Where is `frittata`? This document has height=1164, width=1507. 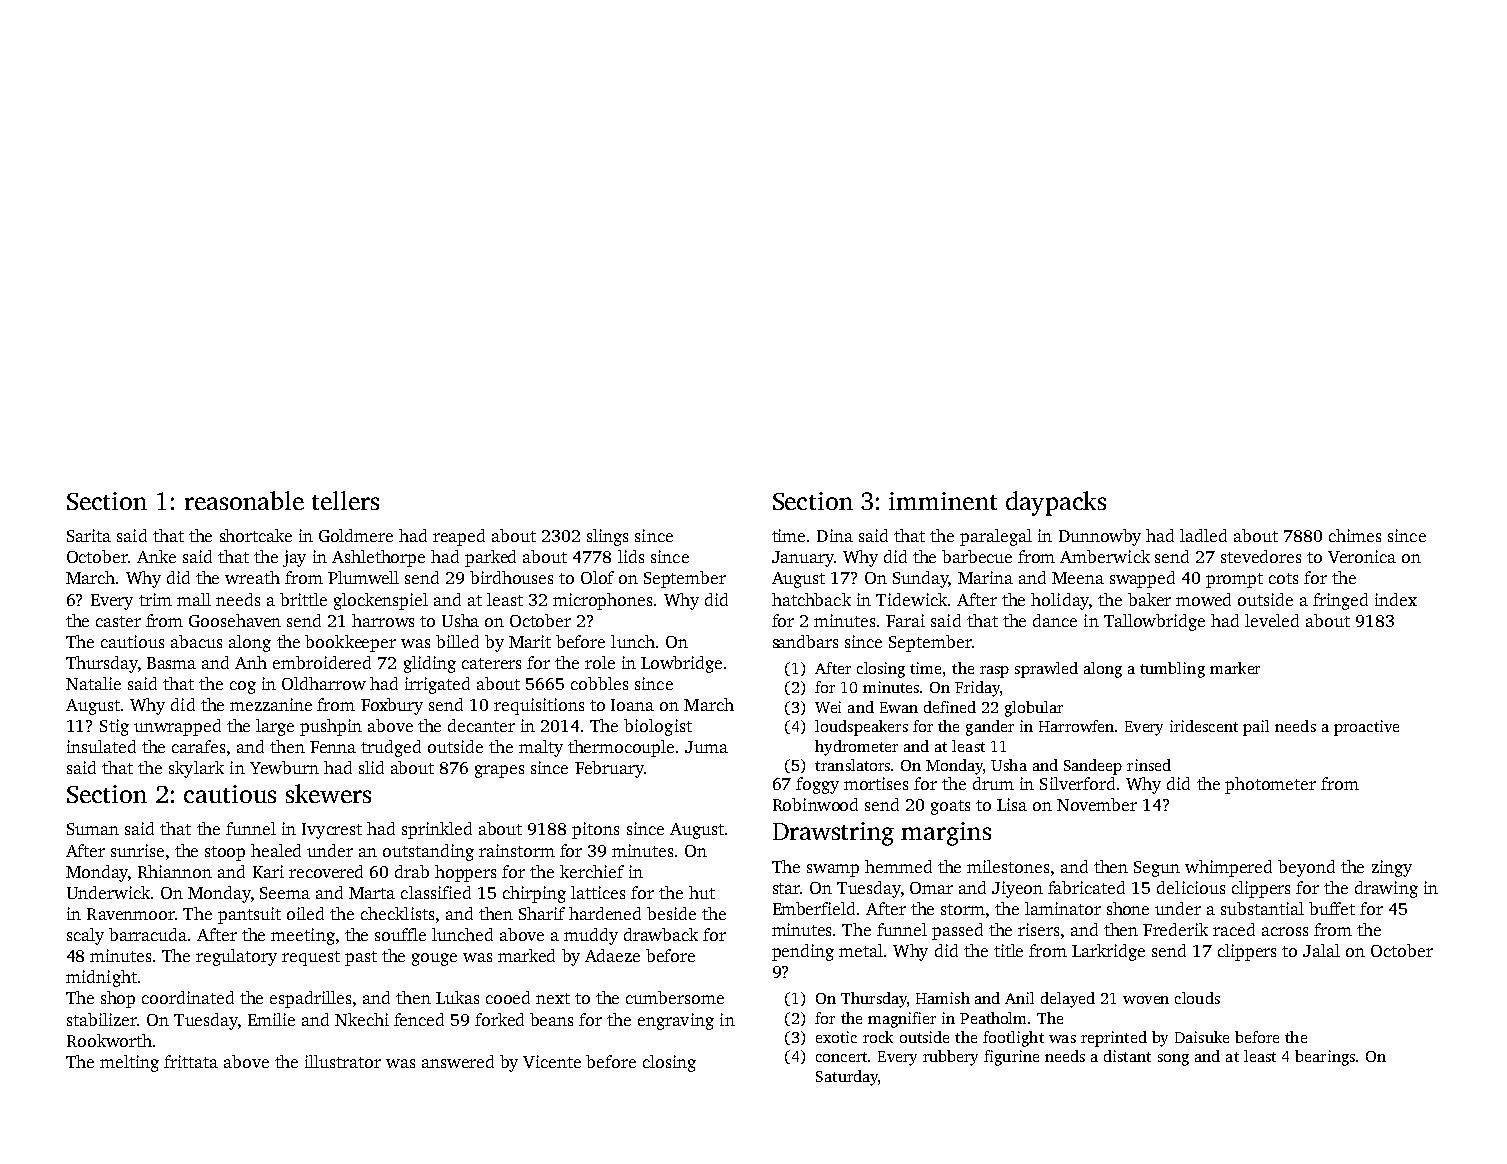
frittata is located at coordinates (191, 1061).
